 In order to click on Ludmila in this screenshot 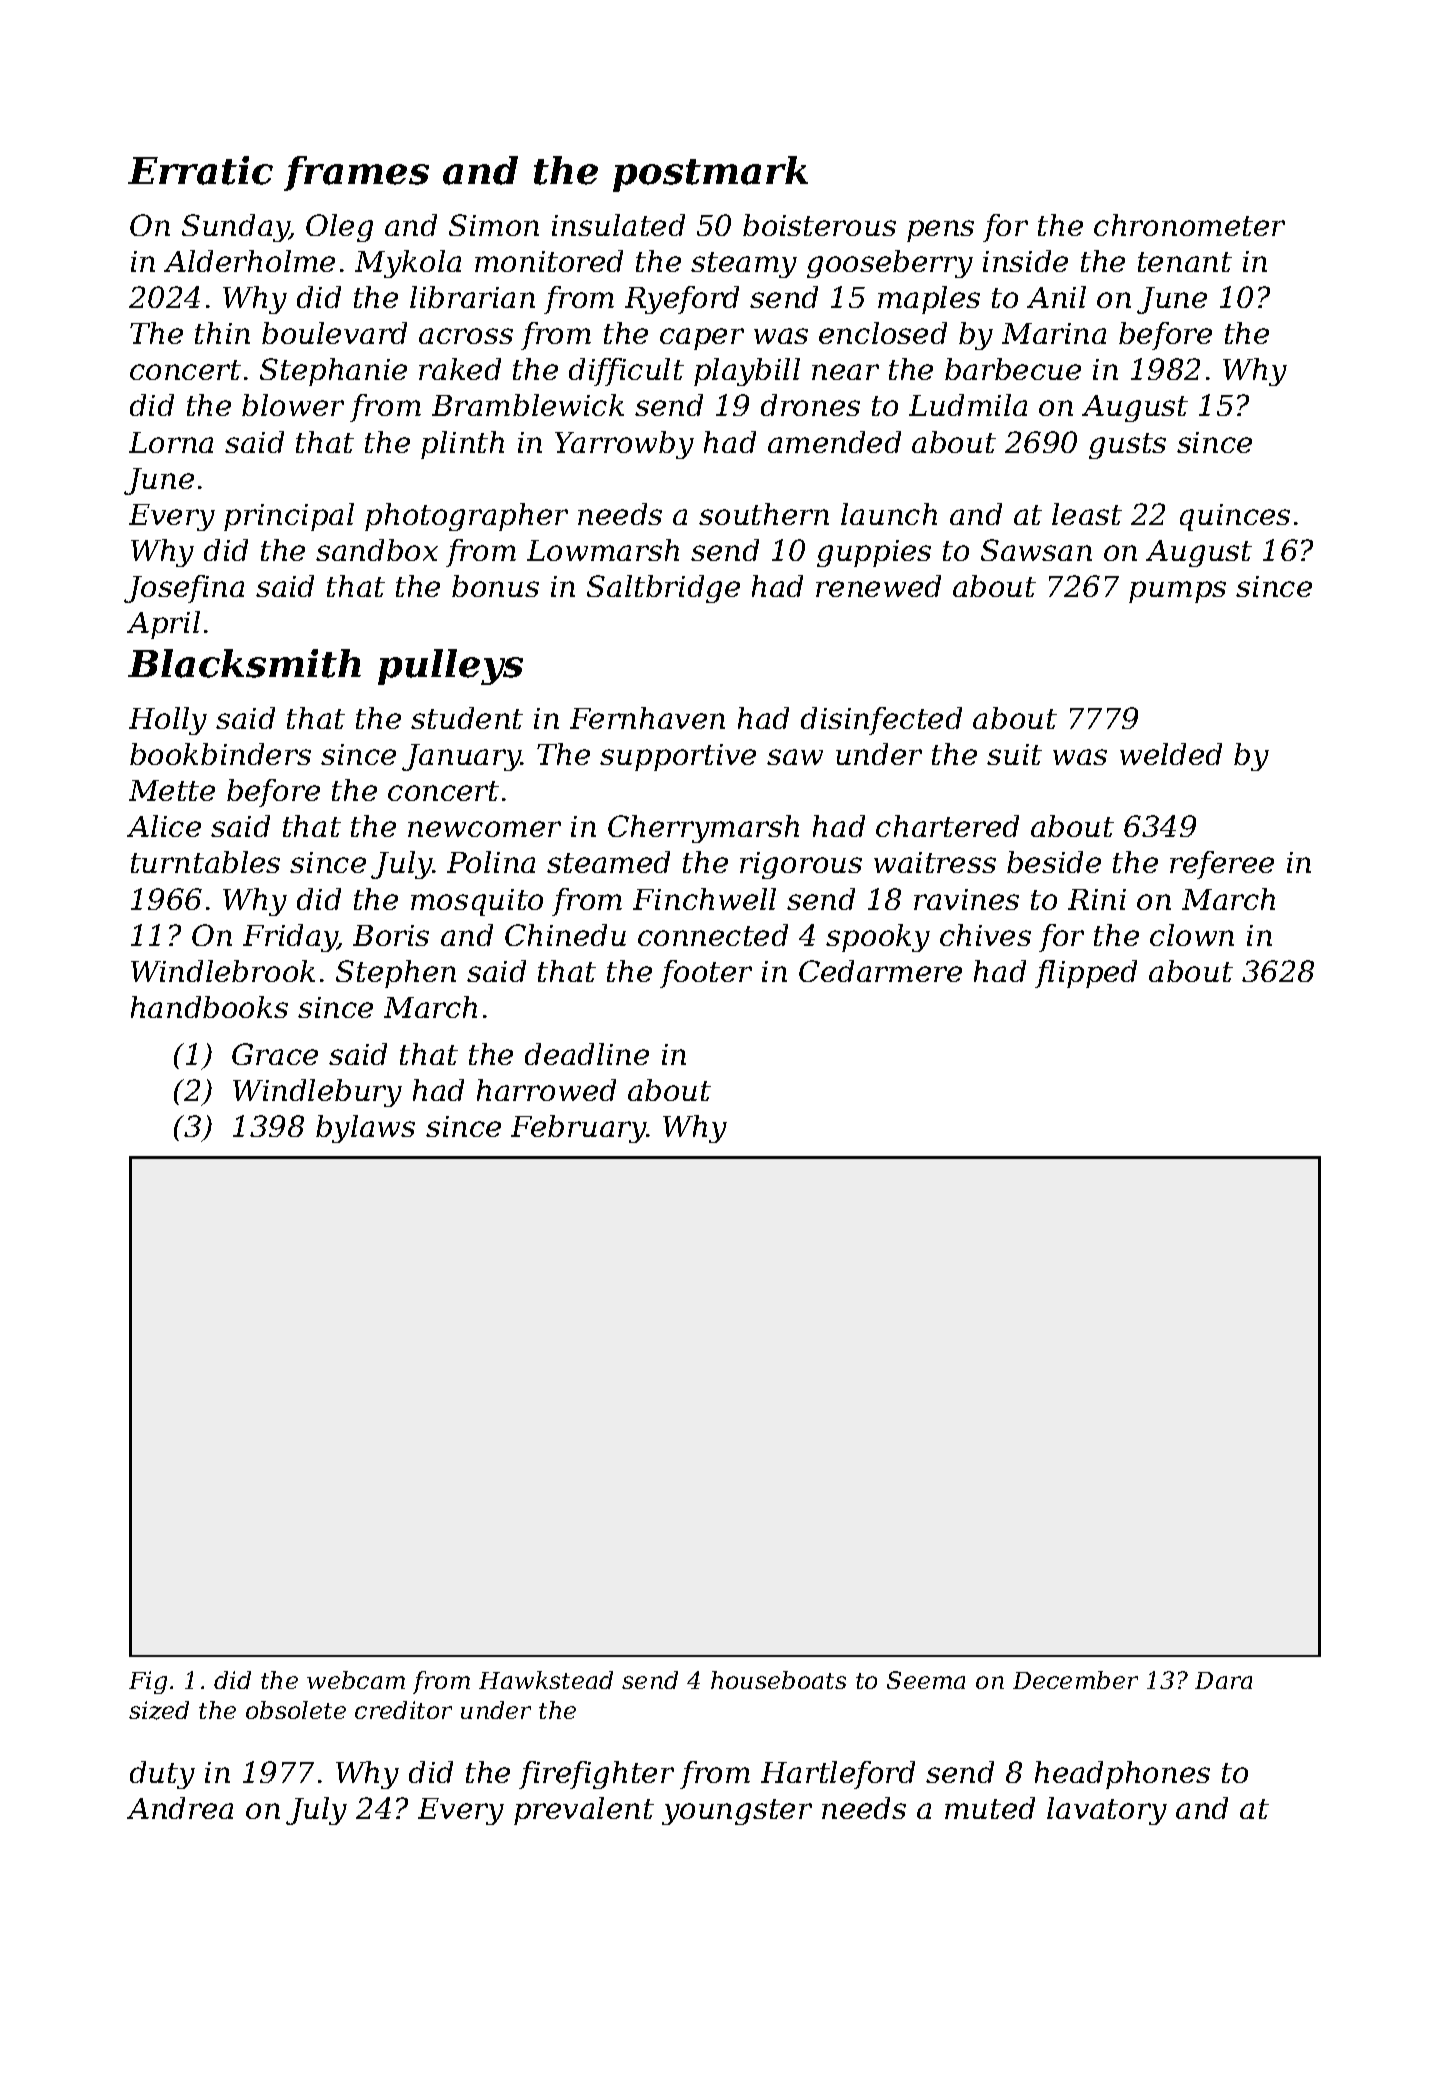, I will do `click(968, 405)`.
